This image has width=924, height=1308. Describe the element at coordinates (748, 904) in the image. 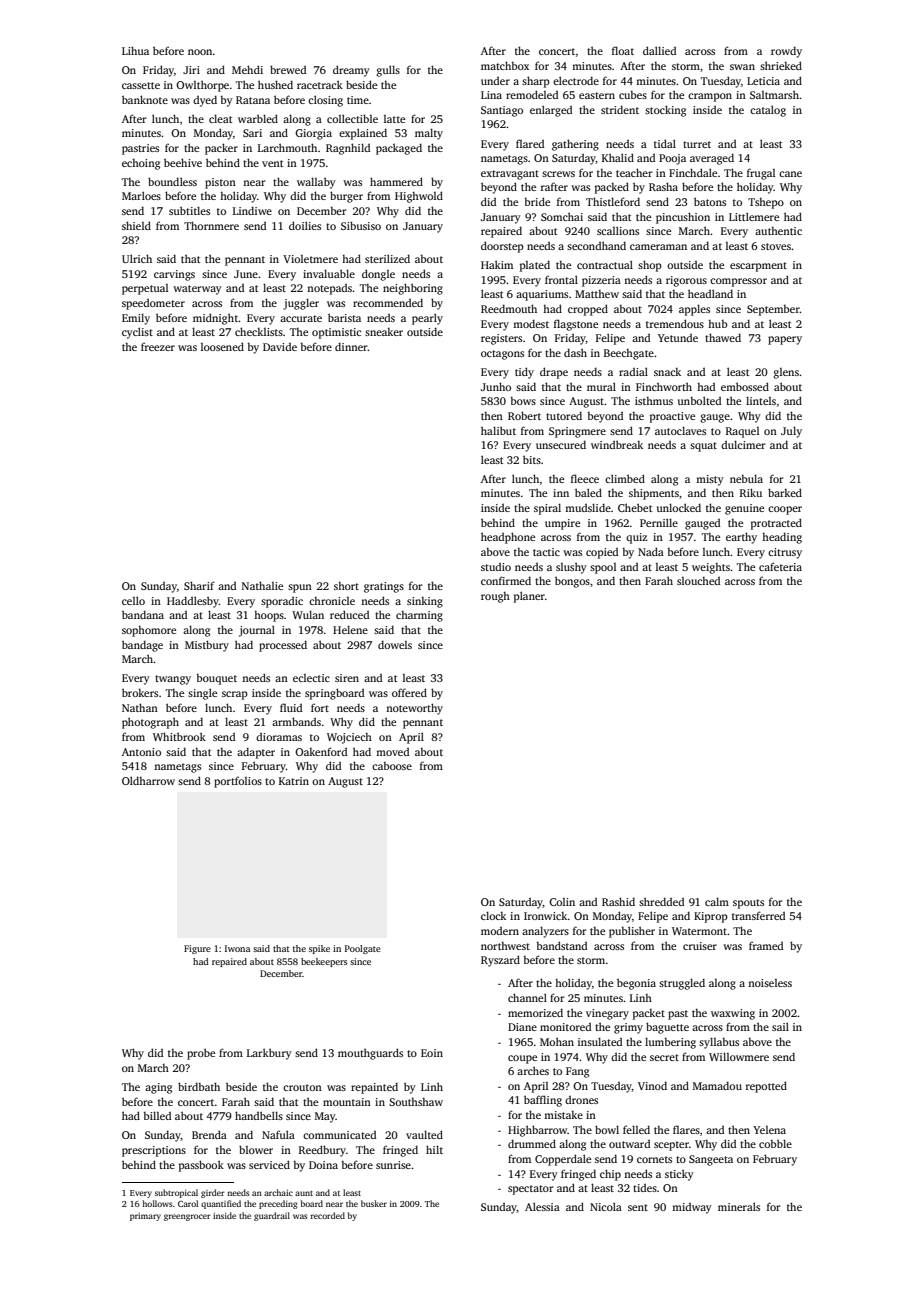

I see `spouts` at that location.
